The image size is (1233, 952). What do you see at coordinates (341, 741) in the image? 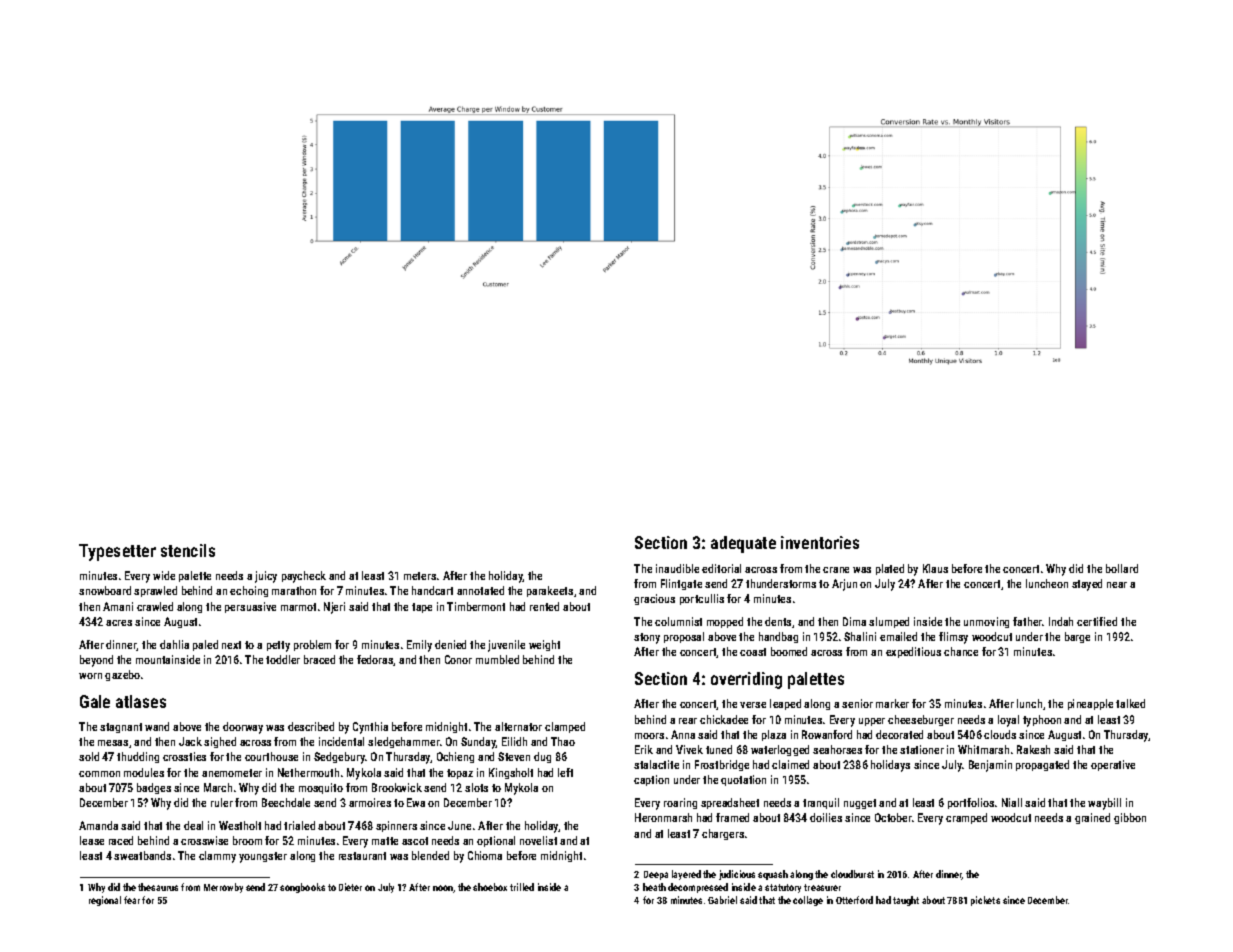
I see `incidental` at bounding box center [341, 741].
